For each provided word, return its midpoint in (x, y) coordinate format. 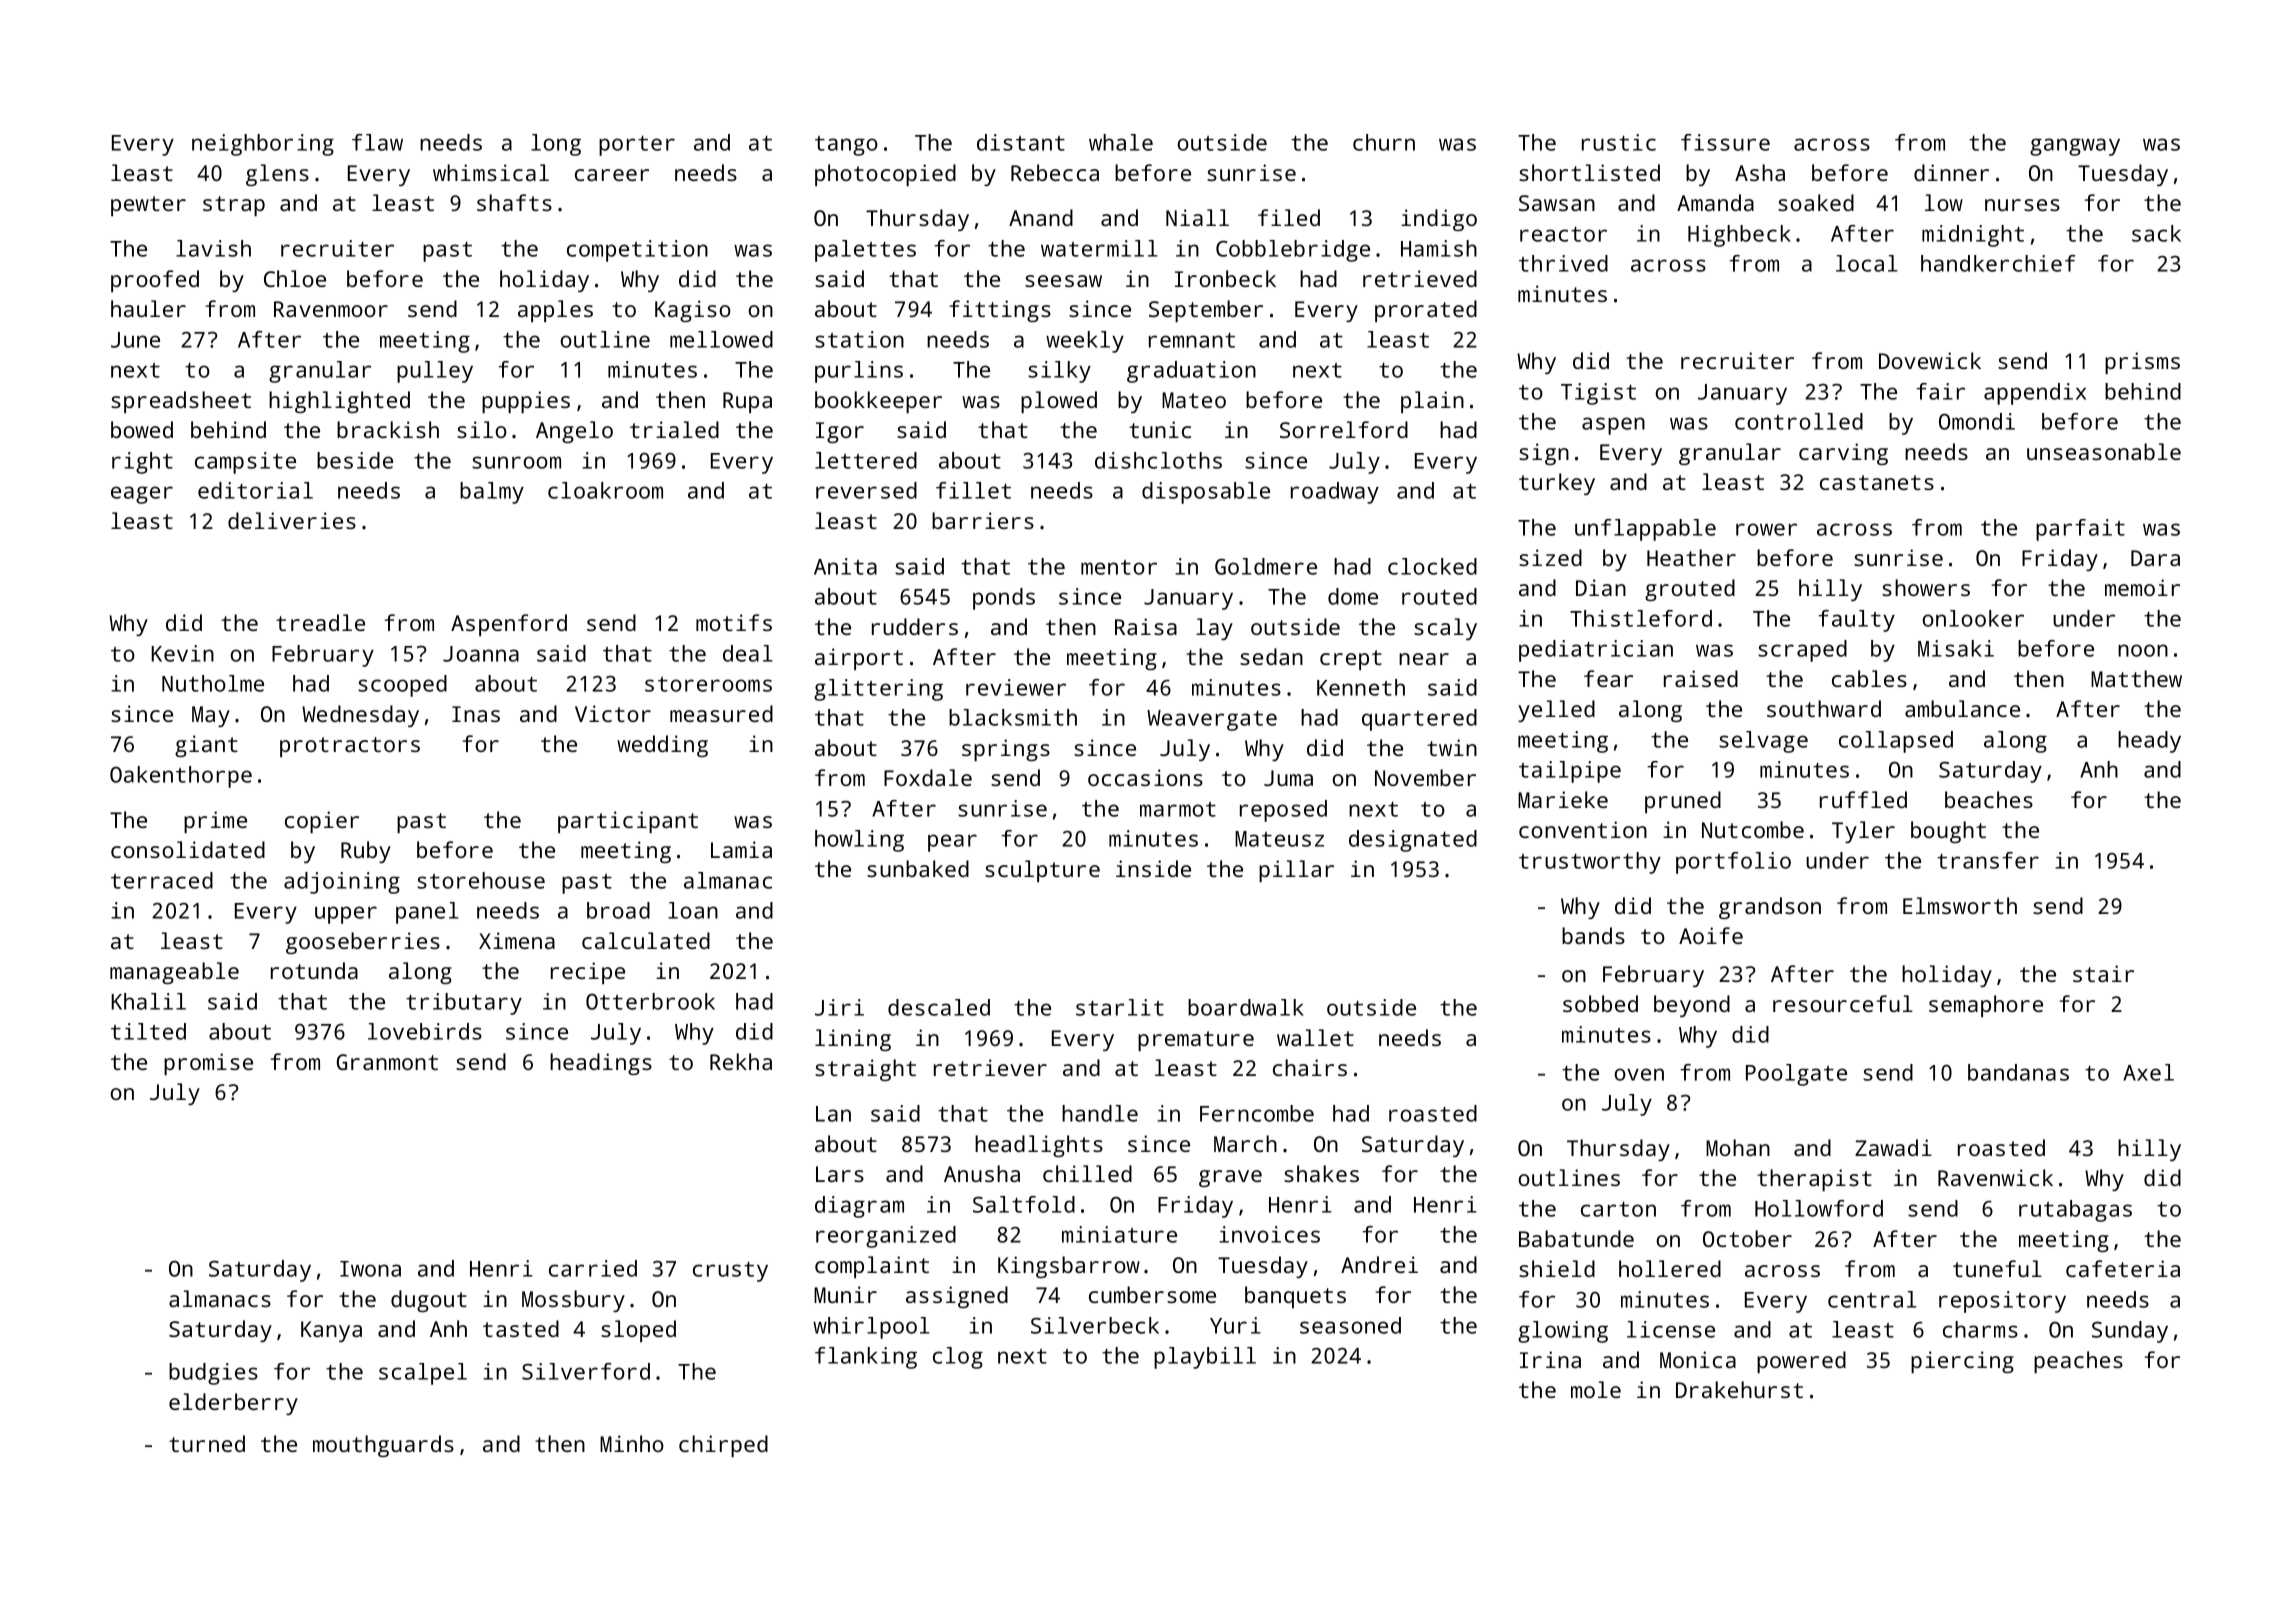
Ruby (366, 852)
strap (234, 206)
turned (207, 1443)
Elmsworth (1960, 905)
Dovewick (1930, 360)
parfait (2080, 530)
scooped (402, 686)
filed (1289, 217)
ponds (1004, 599)
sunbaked (918, 868)
